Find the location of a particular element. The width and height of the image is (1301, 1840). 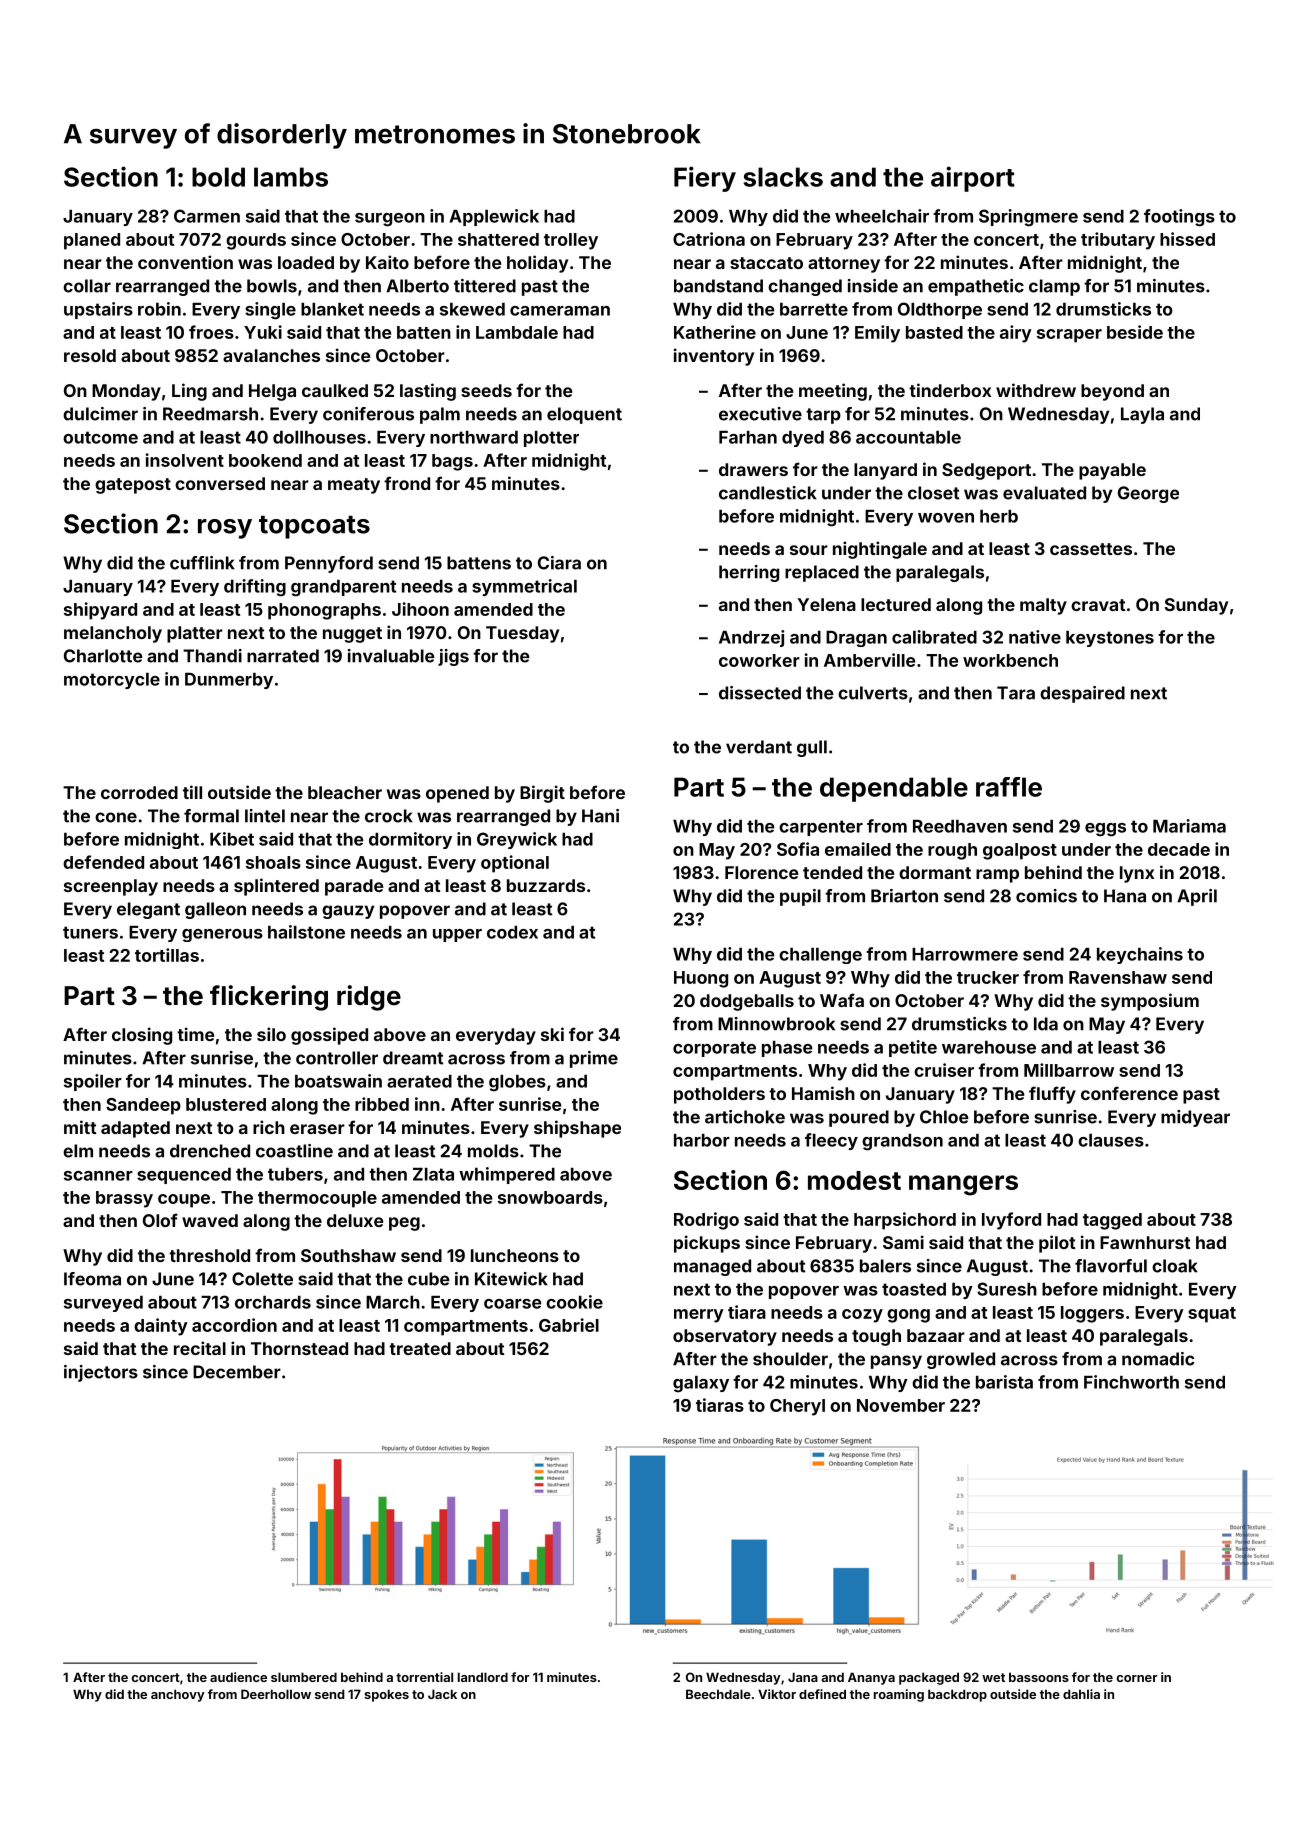

Wafa is located at coordinates (842, 1000).
